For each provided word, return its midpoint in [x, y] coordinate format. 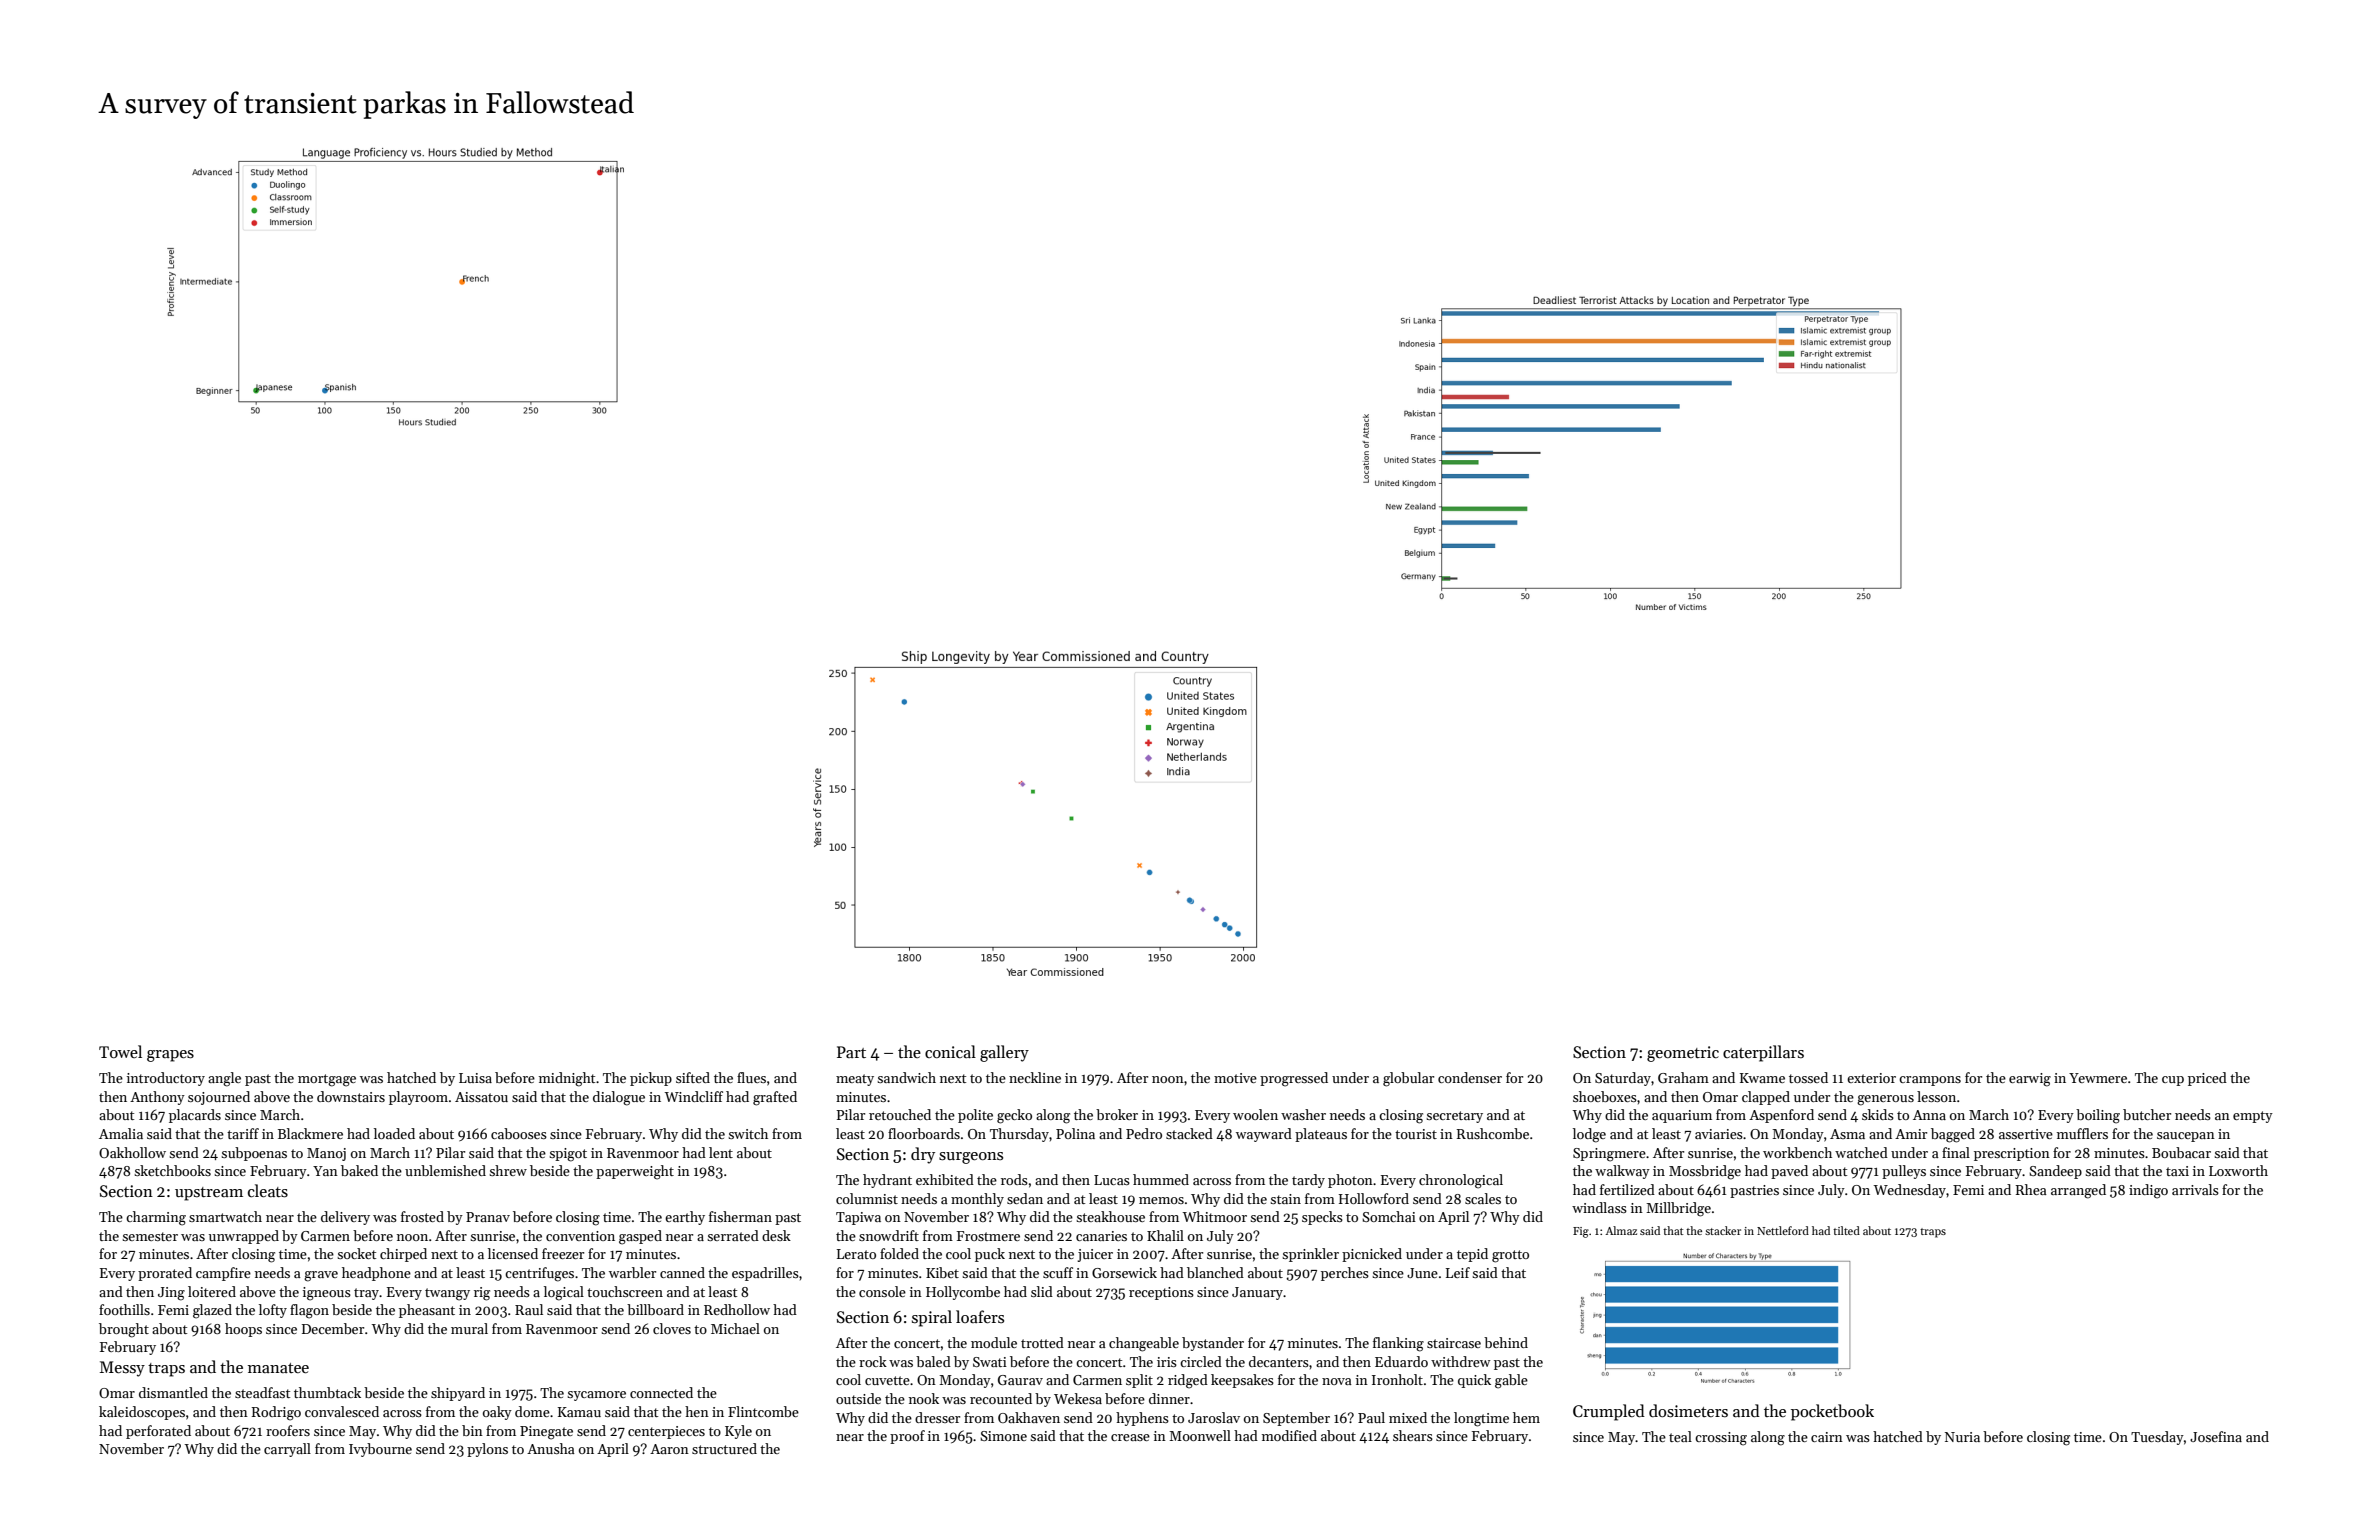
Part [851, 1052]
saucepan [2186, 1137]
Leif [1458, 1272]
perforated [158, 1432]
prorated [165, 1274]
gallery [1004, 1053]
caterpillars [1763, 1053]
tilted [1846, 1230]
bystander [1213, 1344]
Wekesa [1078, 1398]
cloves [672, 1328]
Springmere [1609, 1155]
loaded [394, 1133]
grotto [1510, 1256]
